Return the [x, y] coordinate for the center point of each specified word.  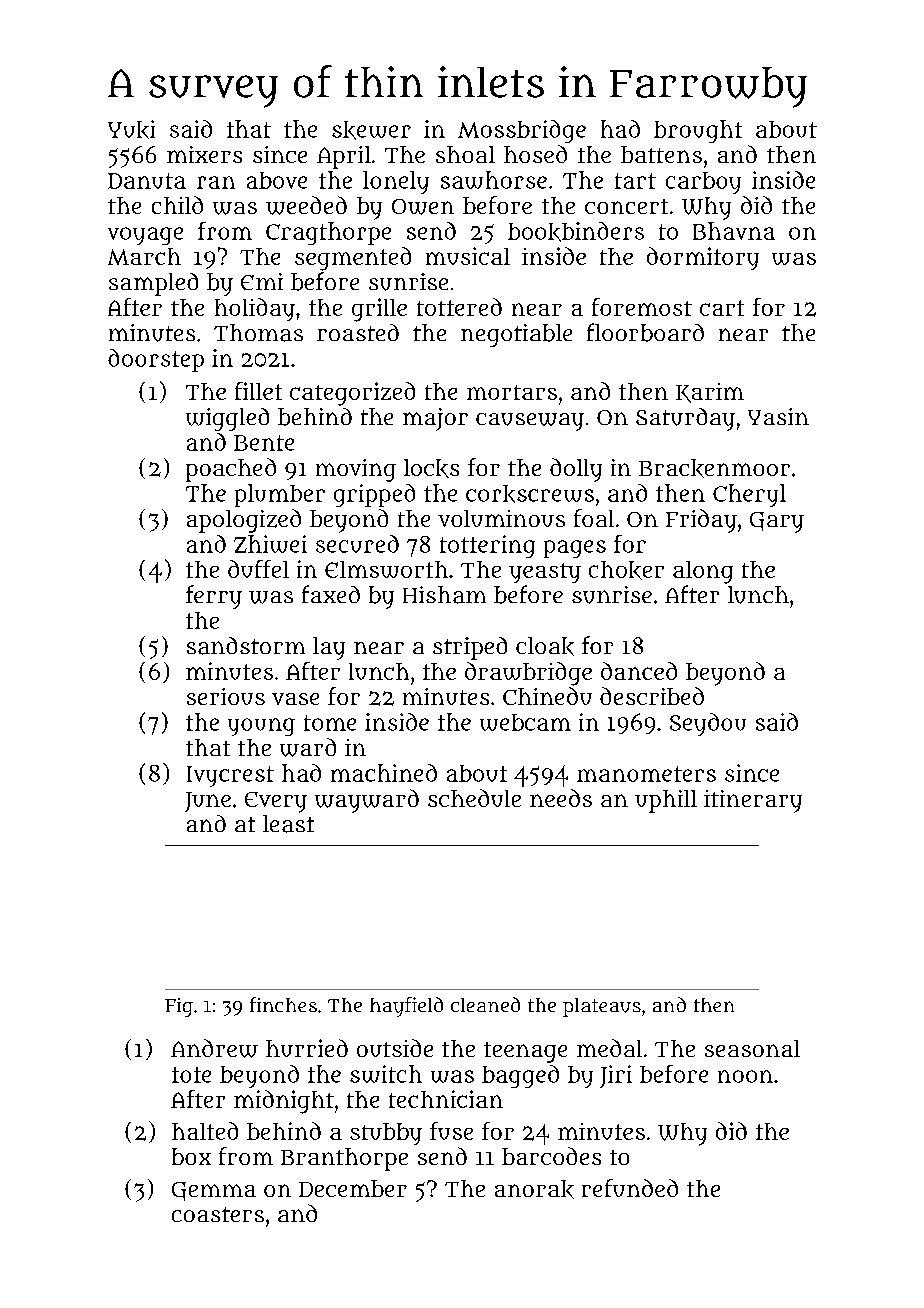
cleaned [485, 1004]
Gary [777, 522]
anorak [534, 1189]
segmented [353, 259]
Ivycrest [230, 776]
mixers [204, 154]
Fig [179, 1007]
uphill [666, 801]
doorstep [156, 360]
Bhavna [734, 231]
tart [635, 181]
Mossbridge [522, 131]
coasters [218, 1214]
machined [384, 773]
